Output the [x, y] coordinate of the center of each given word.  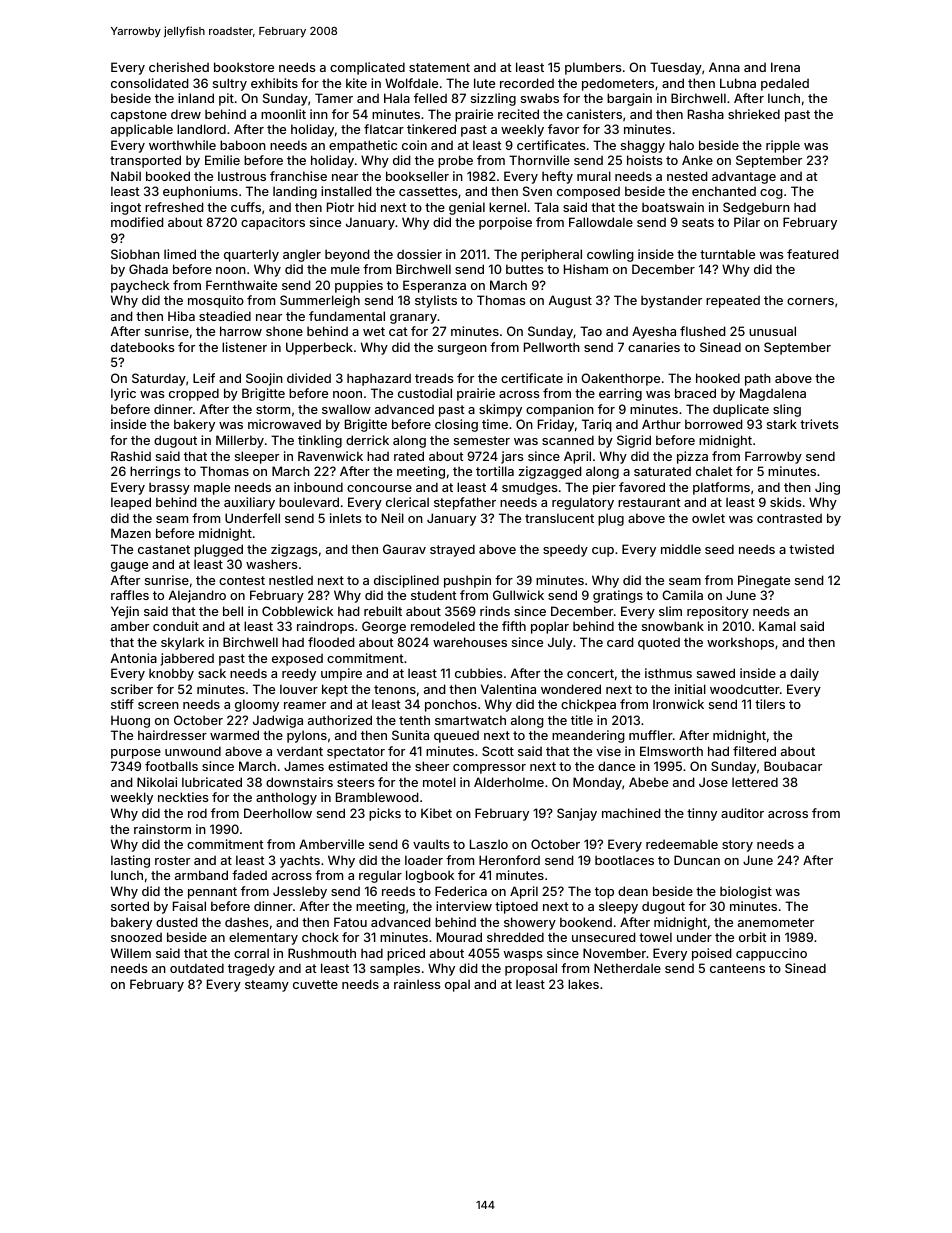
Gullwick [518, 595]
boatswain [673, 207]
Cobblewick [297, 611]
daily [804, 674]
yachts [300, 861]
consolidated [150, 83]
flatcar [384, 129]
